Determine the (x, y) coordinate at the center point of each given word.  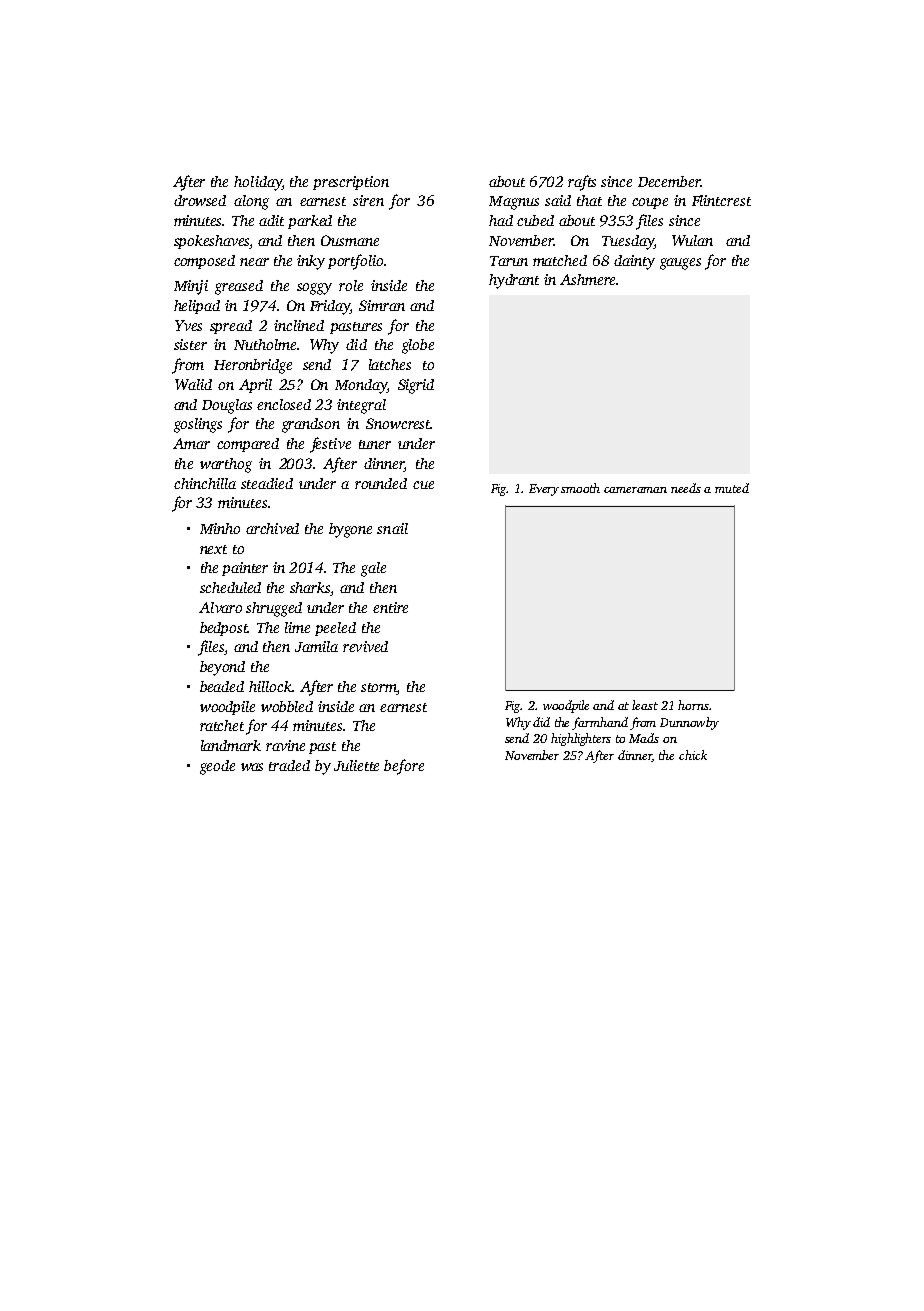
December (669, 181)
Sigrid (416, 386)
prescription (351, 183)
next (213, 549)
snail (392, 528)
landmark (231, 745)
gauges (680, 264)
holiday (258, 183)
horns (693, 705)
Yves (188, 325)
